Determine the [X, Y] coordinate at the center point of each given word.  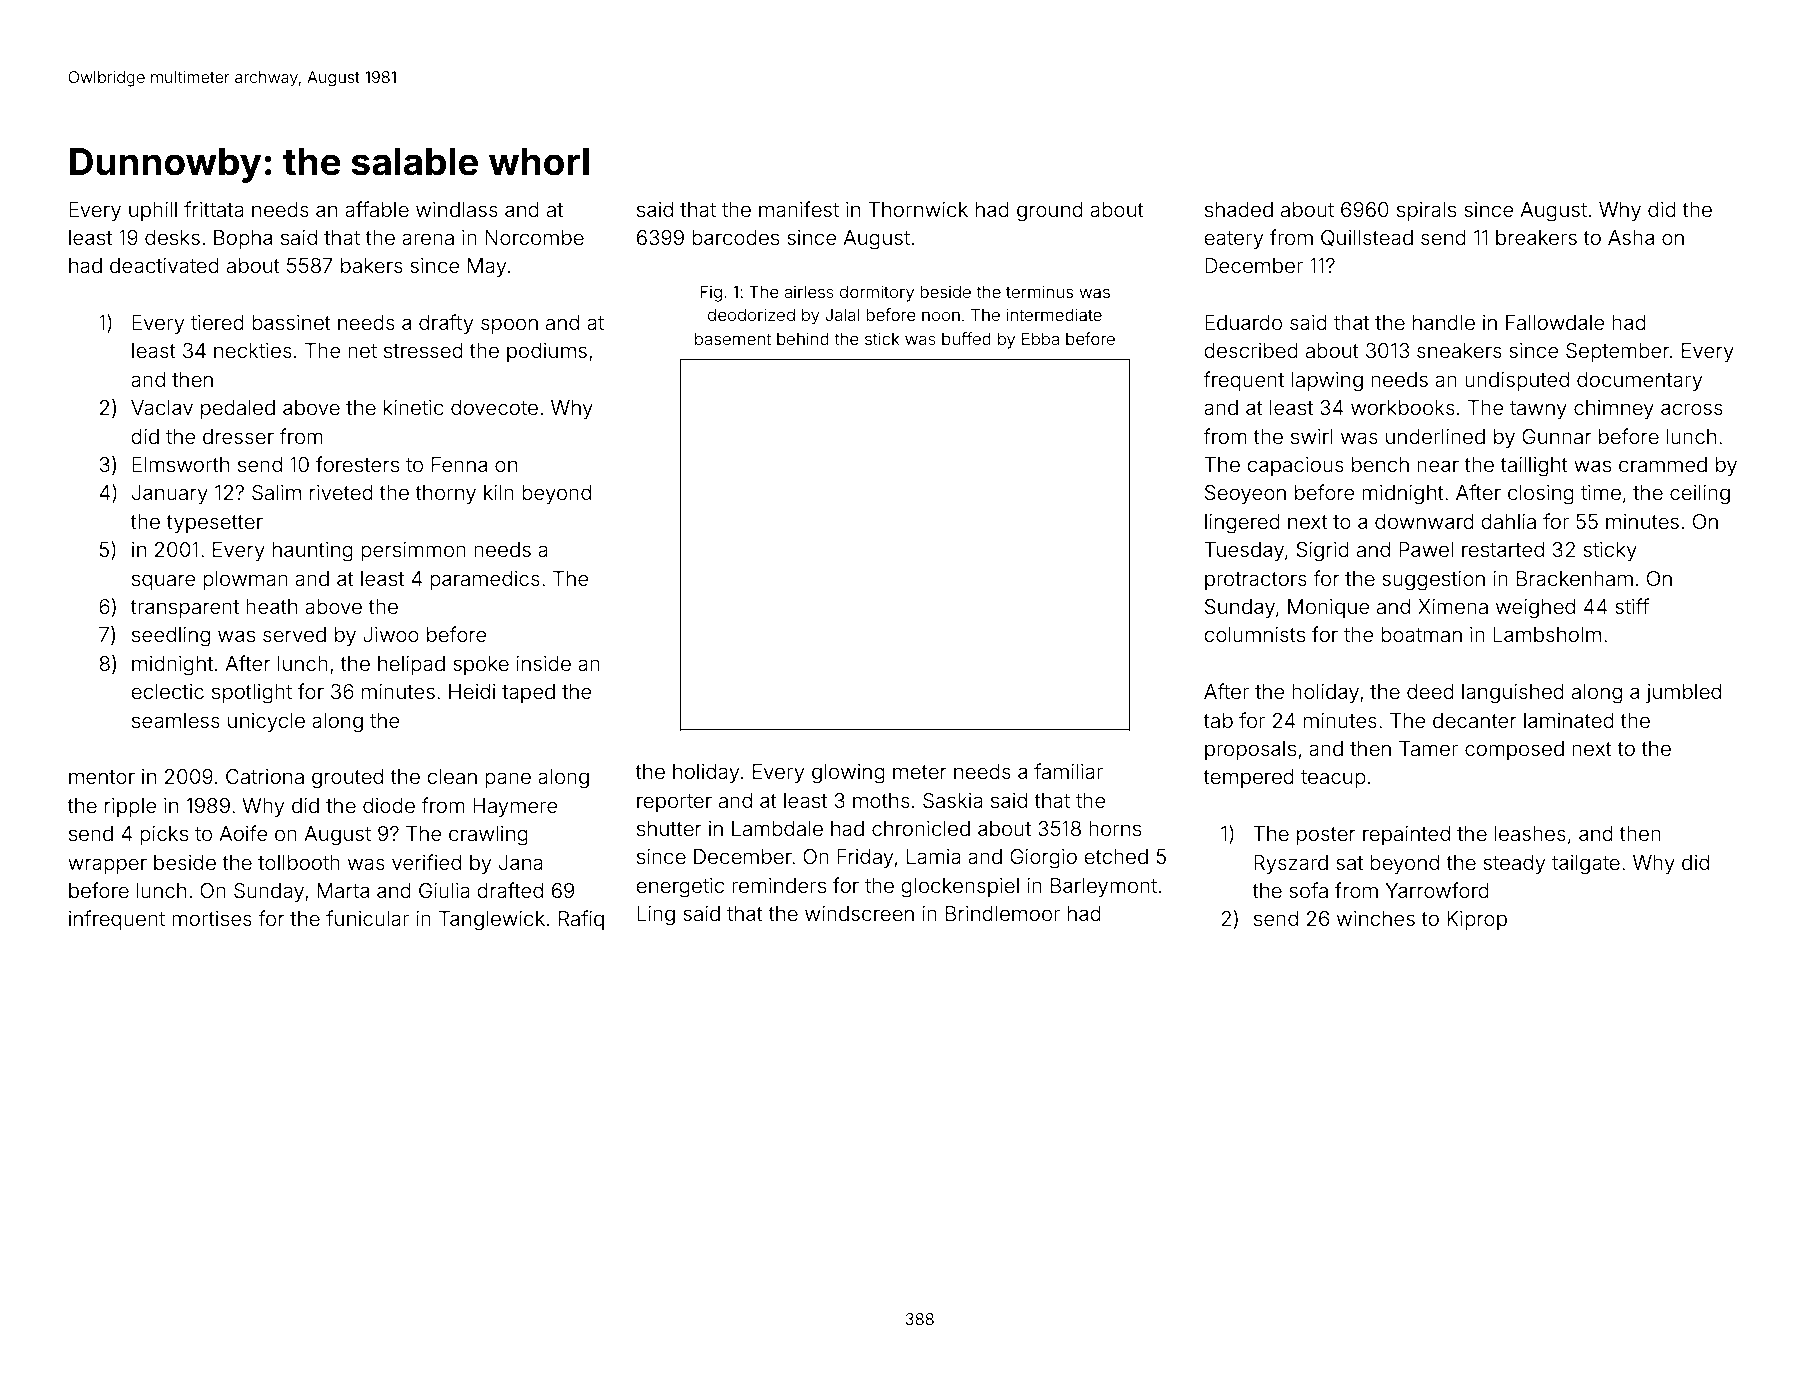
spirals [1426, 211]
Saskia [953, 801]
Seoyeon [1245, 494]
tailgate [1586, 865]
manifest [799, 209]
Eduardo [1243, 322]
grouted [347, 779]
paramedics [485, 580]
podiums [547, 352]
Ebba [1040, 338]
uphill [153, 211]
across [1692, 409]
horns [1115, 828]
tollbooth [299, 862]
